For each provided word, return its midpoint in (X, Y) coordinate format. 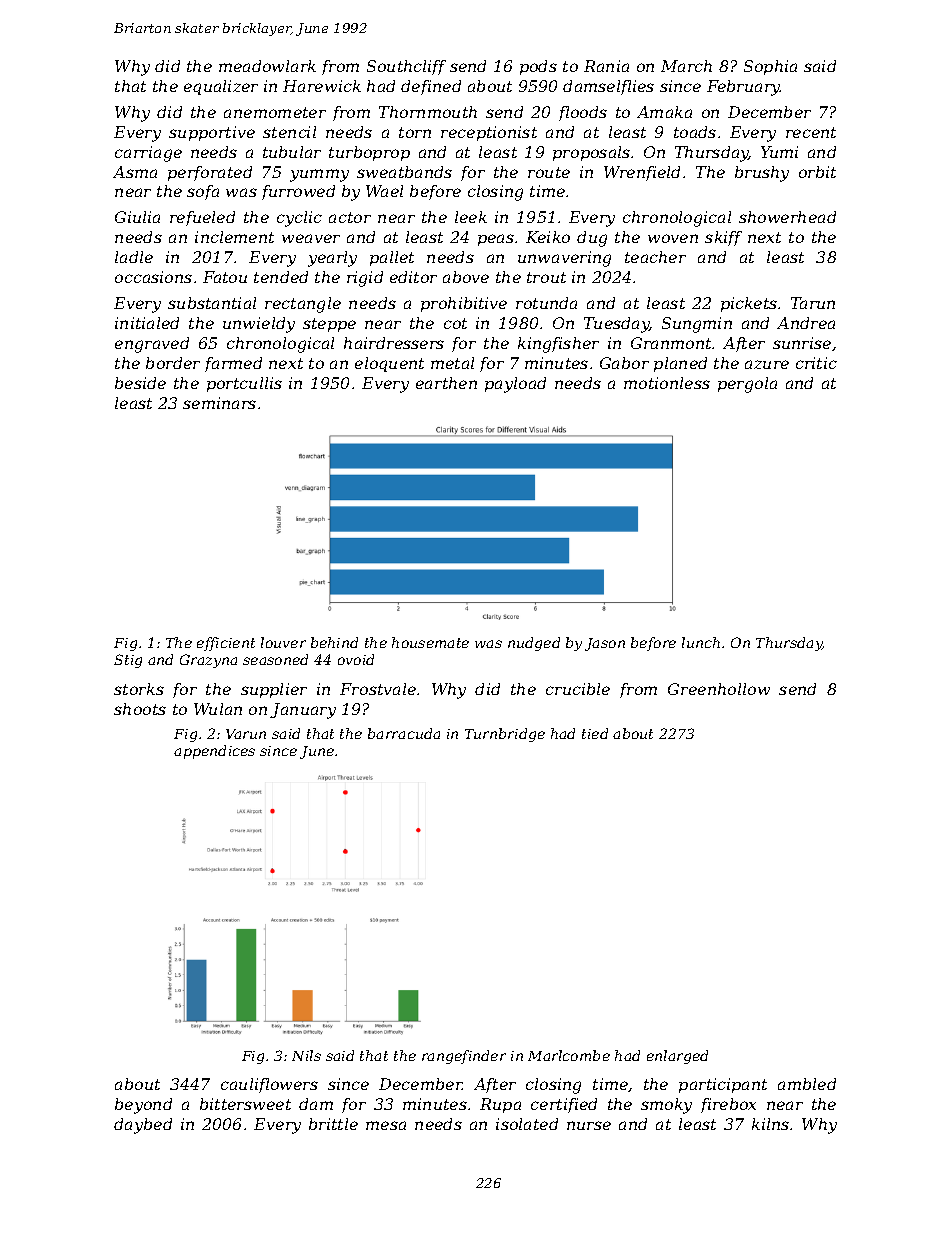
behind (334, 642)
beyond (143, 1106)
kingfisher (558, 345)
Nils (306, 1055)
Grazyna (208, 661)
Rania (606, 66)
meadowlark (267, 66)
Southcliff (406, 67)
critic (816, 363)
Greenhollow (719, 689)
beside (140, 383)
